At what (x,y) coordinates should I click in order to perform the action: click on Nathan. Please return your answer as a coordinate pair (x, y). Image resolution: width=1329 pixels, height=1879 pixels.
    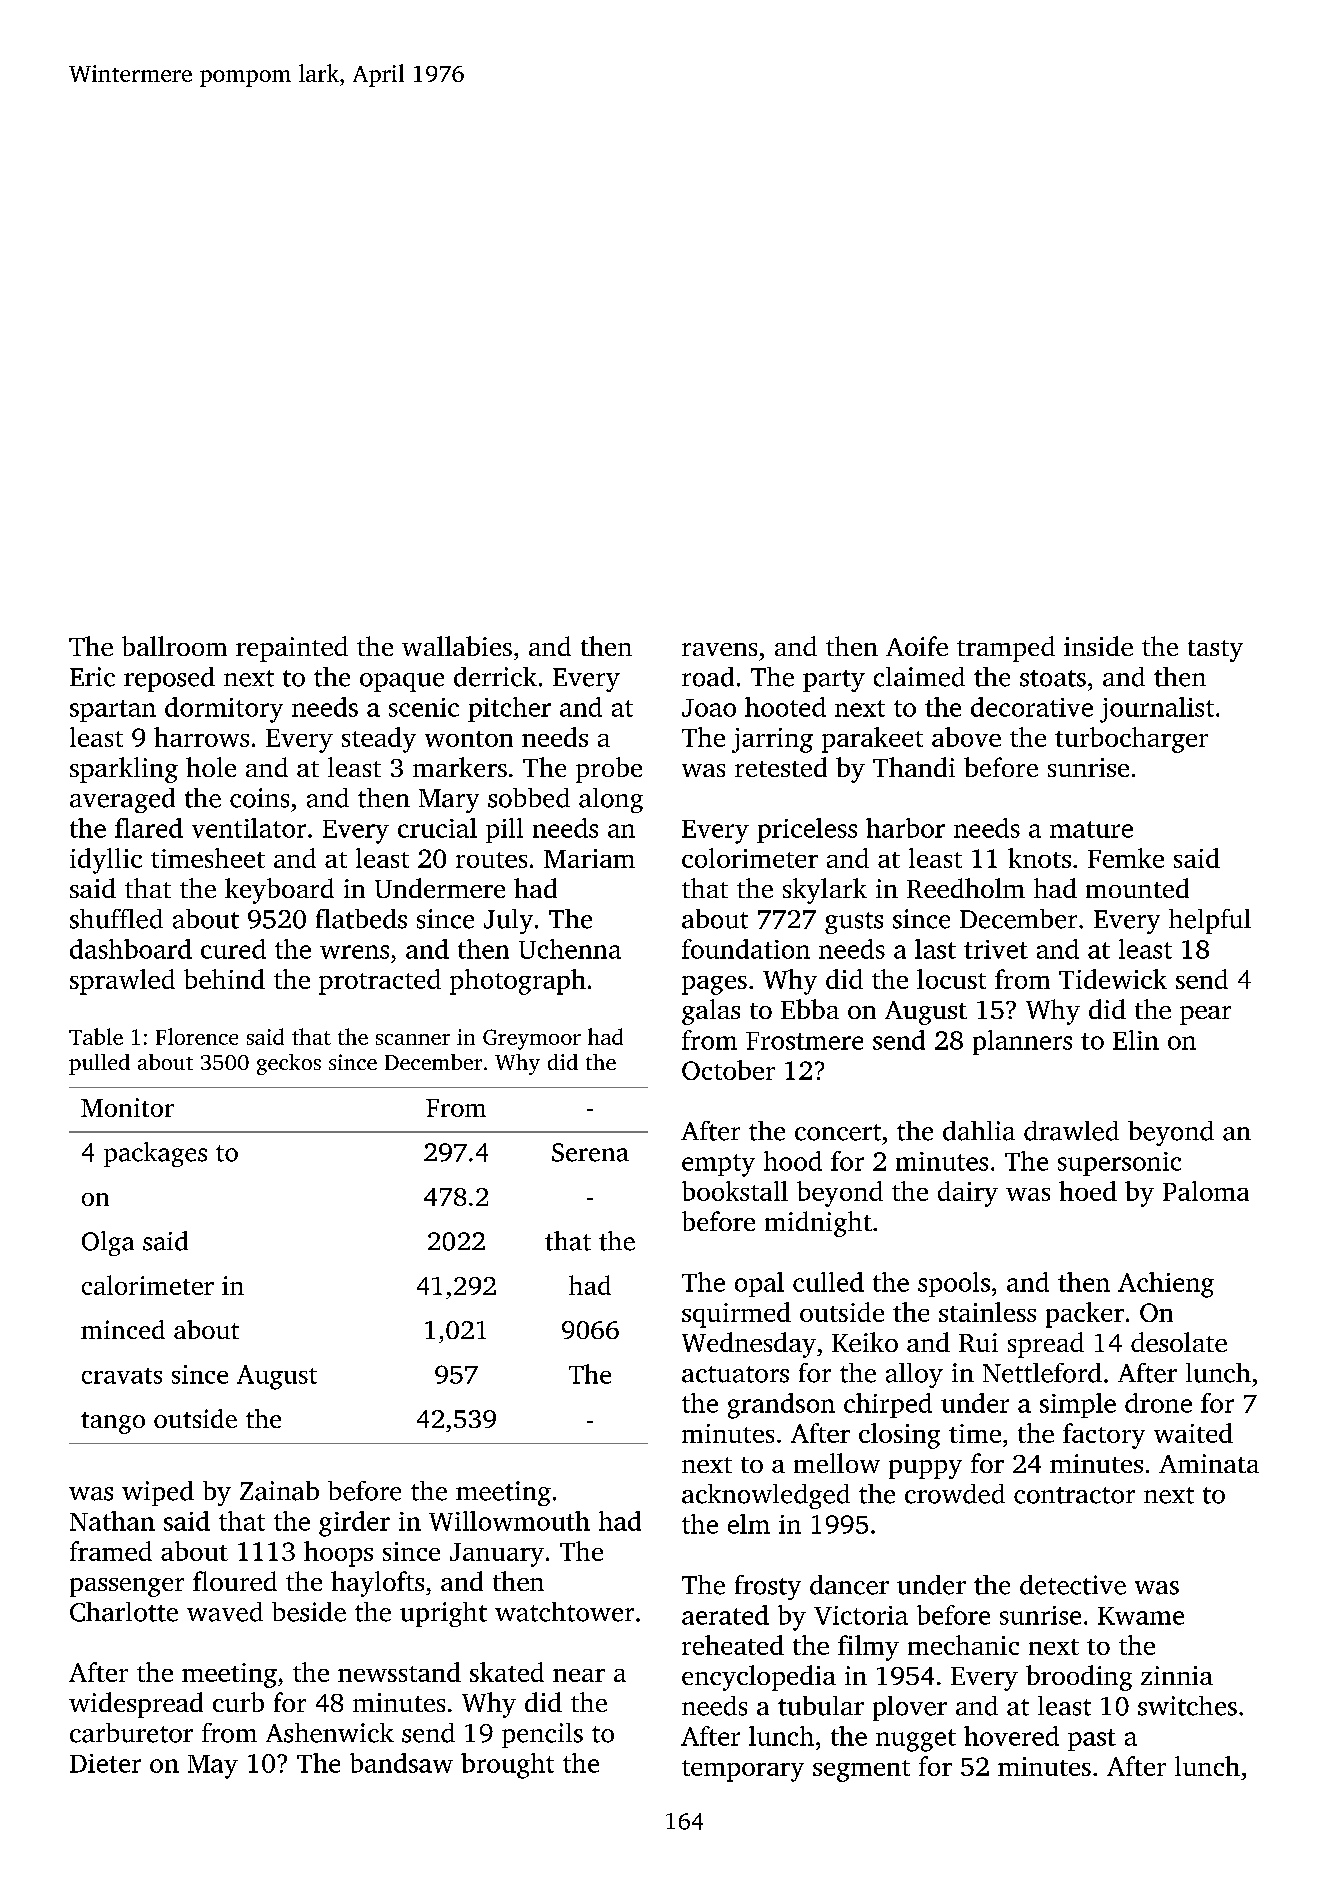
    Looking at the image, I should click on (112, 1521).
